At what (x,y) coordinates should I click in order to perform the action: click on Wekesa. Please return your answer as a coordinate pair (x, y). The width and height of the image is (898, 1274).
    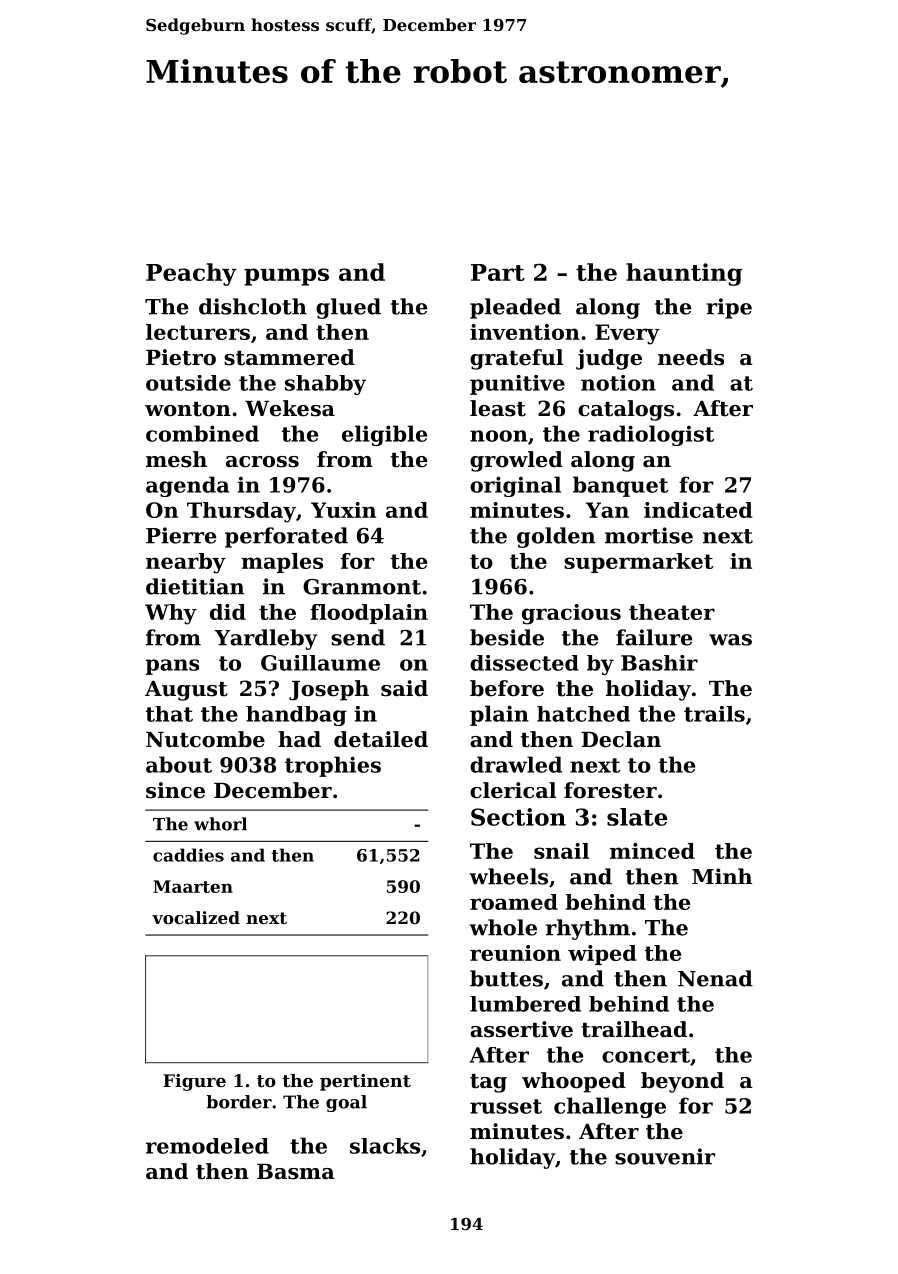
    Looking at the image, I should click on (290, 408).
